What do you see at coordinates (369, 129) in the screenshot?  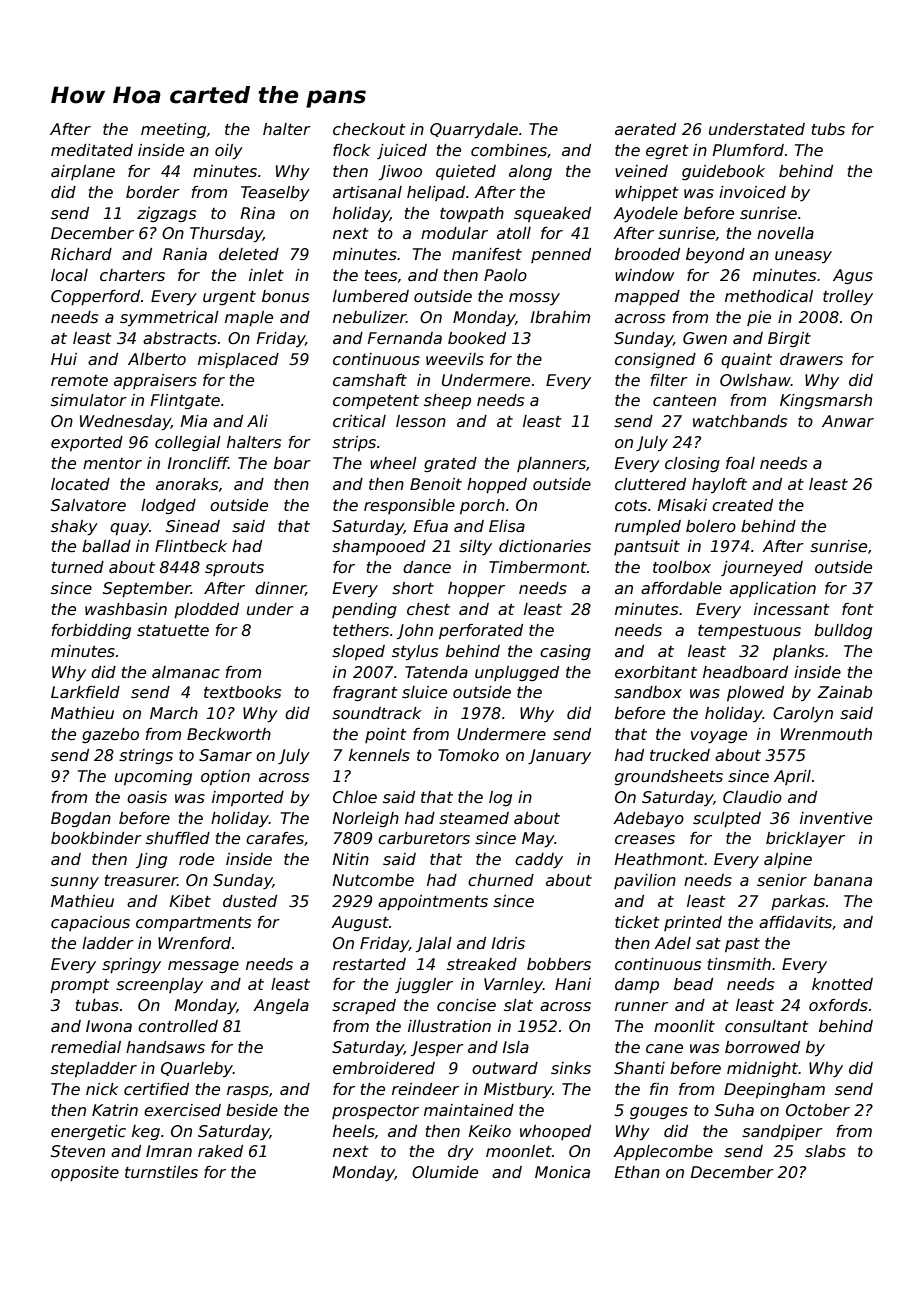 I see `checkout` at bounding box center [369, 129].
